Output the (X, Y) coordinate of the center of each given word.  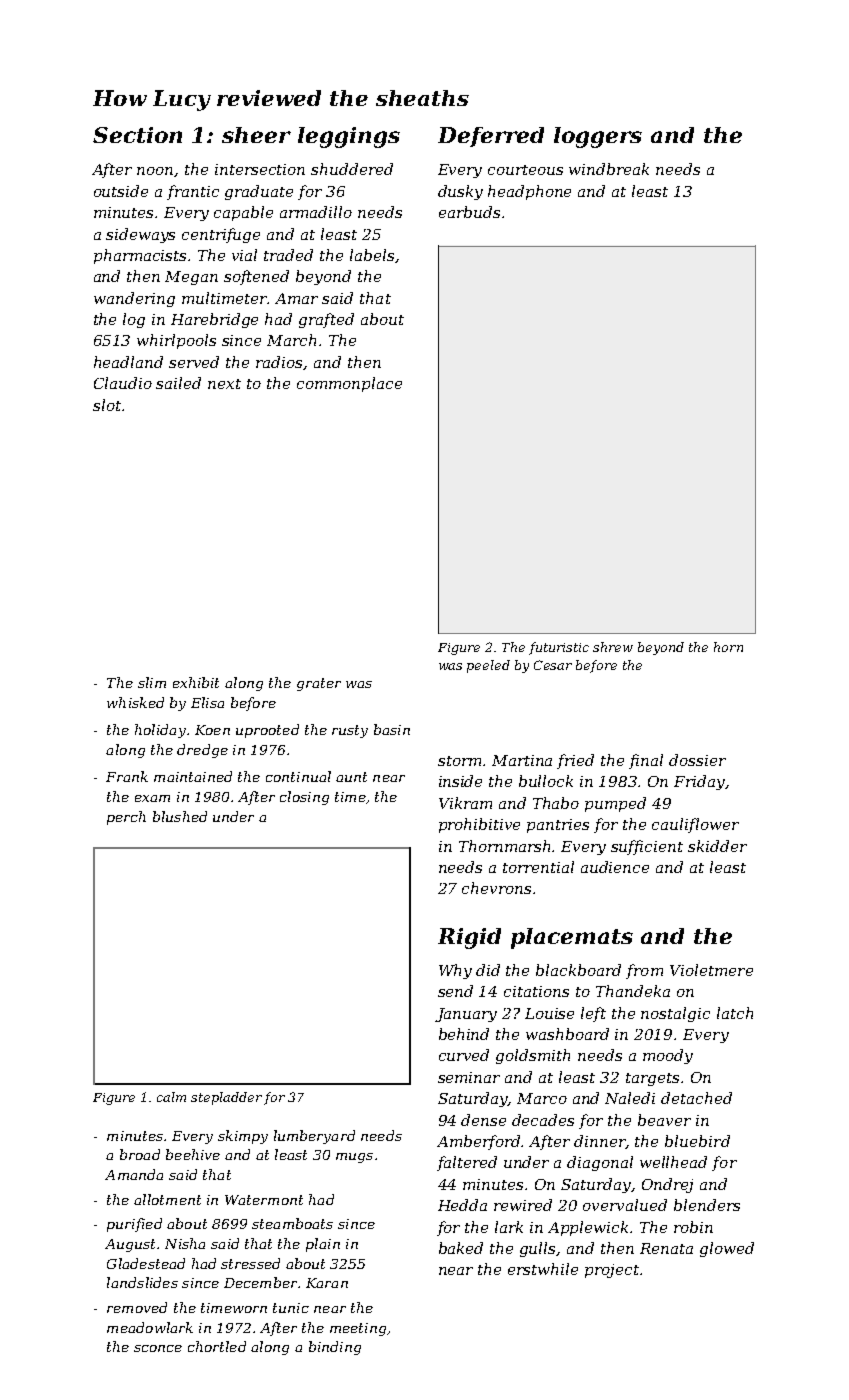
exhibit (196, 682)
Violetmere (711, 970)
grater (319, 684)
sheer (256, 135)
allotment (167, 1199)
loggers (598, 137)
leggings (349, 137)
